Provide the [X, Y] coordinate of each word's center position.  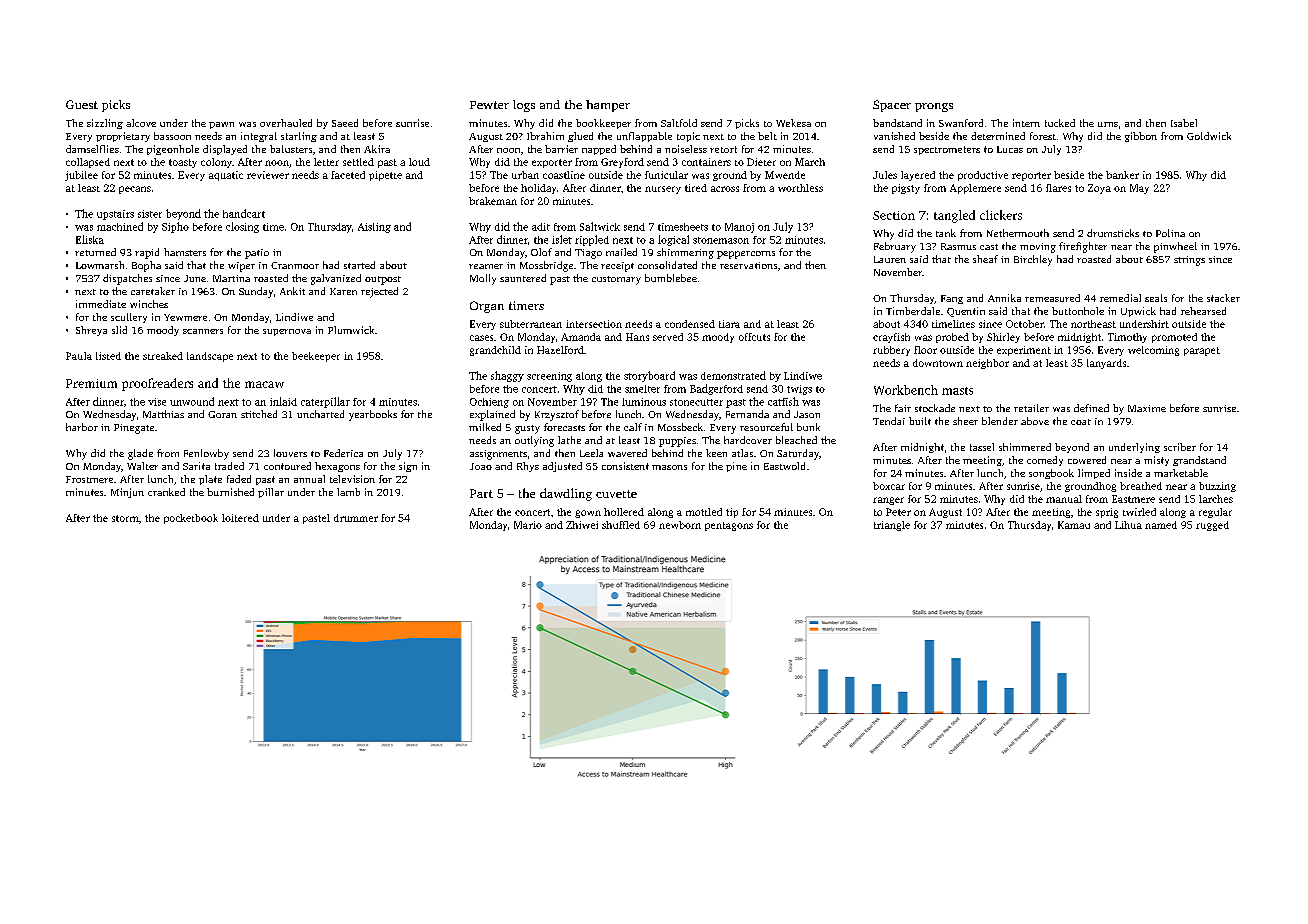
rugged [1212, 526]
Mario [528, 525]
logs [524, 106]
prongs [934, 107]
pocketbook [191, 519]
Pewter [489, 105]
